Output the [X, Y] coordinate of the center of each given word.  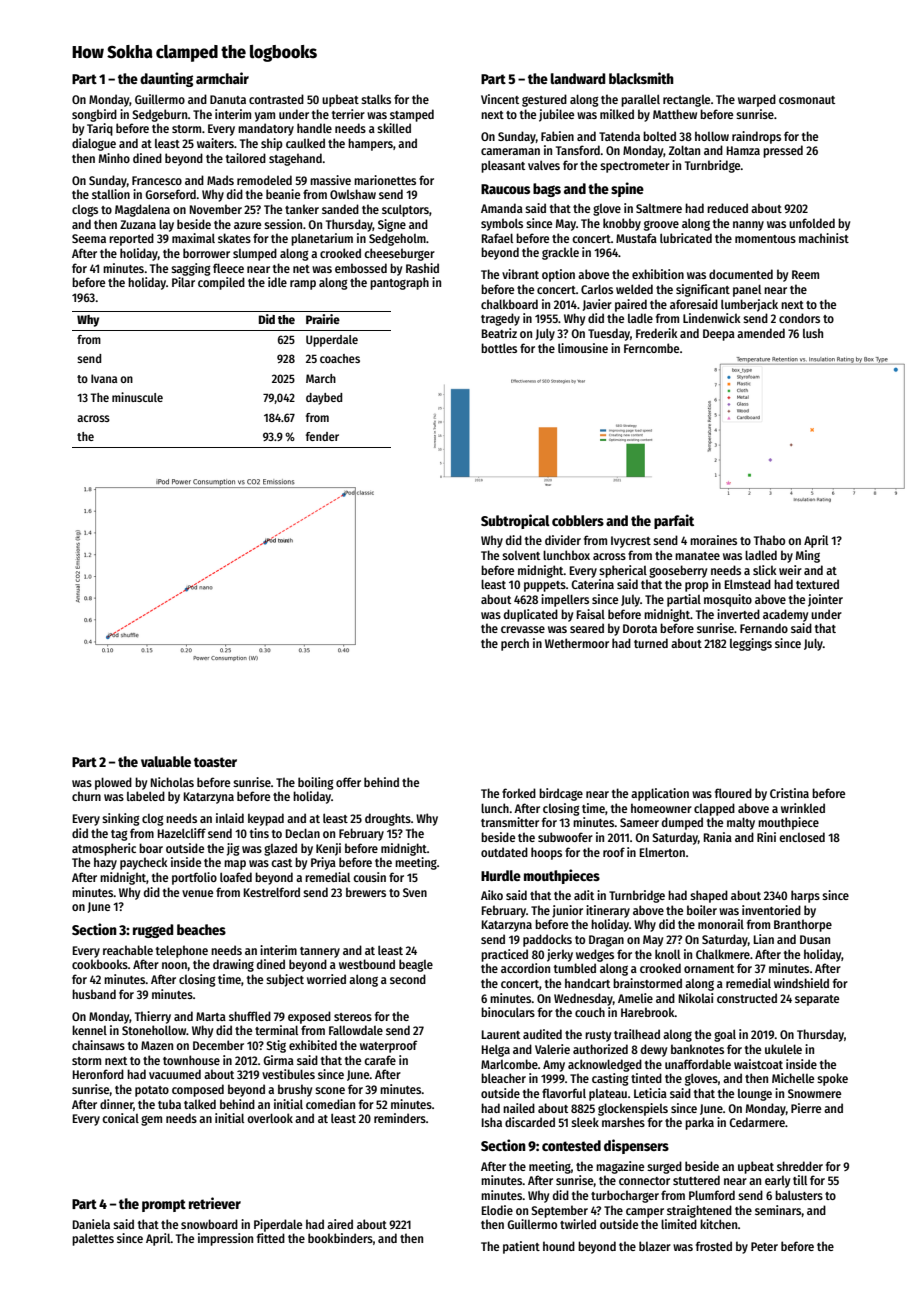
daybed [324, 399]
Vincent [500, 99]
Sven [415, 892]
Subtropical [515, 521]
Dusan [815, 939]
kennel [89, 1030]
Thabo [769, 540]
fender [322, 436]
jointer [825, 600]
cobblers [578, 520]
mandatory [266, 129]
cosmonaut [807, 100]
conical [120, 1118]
